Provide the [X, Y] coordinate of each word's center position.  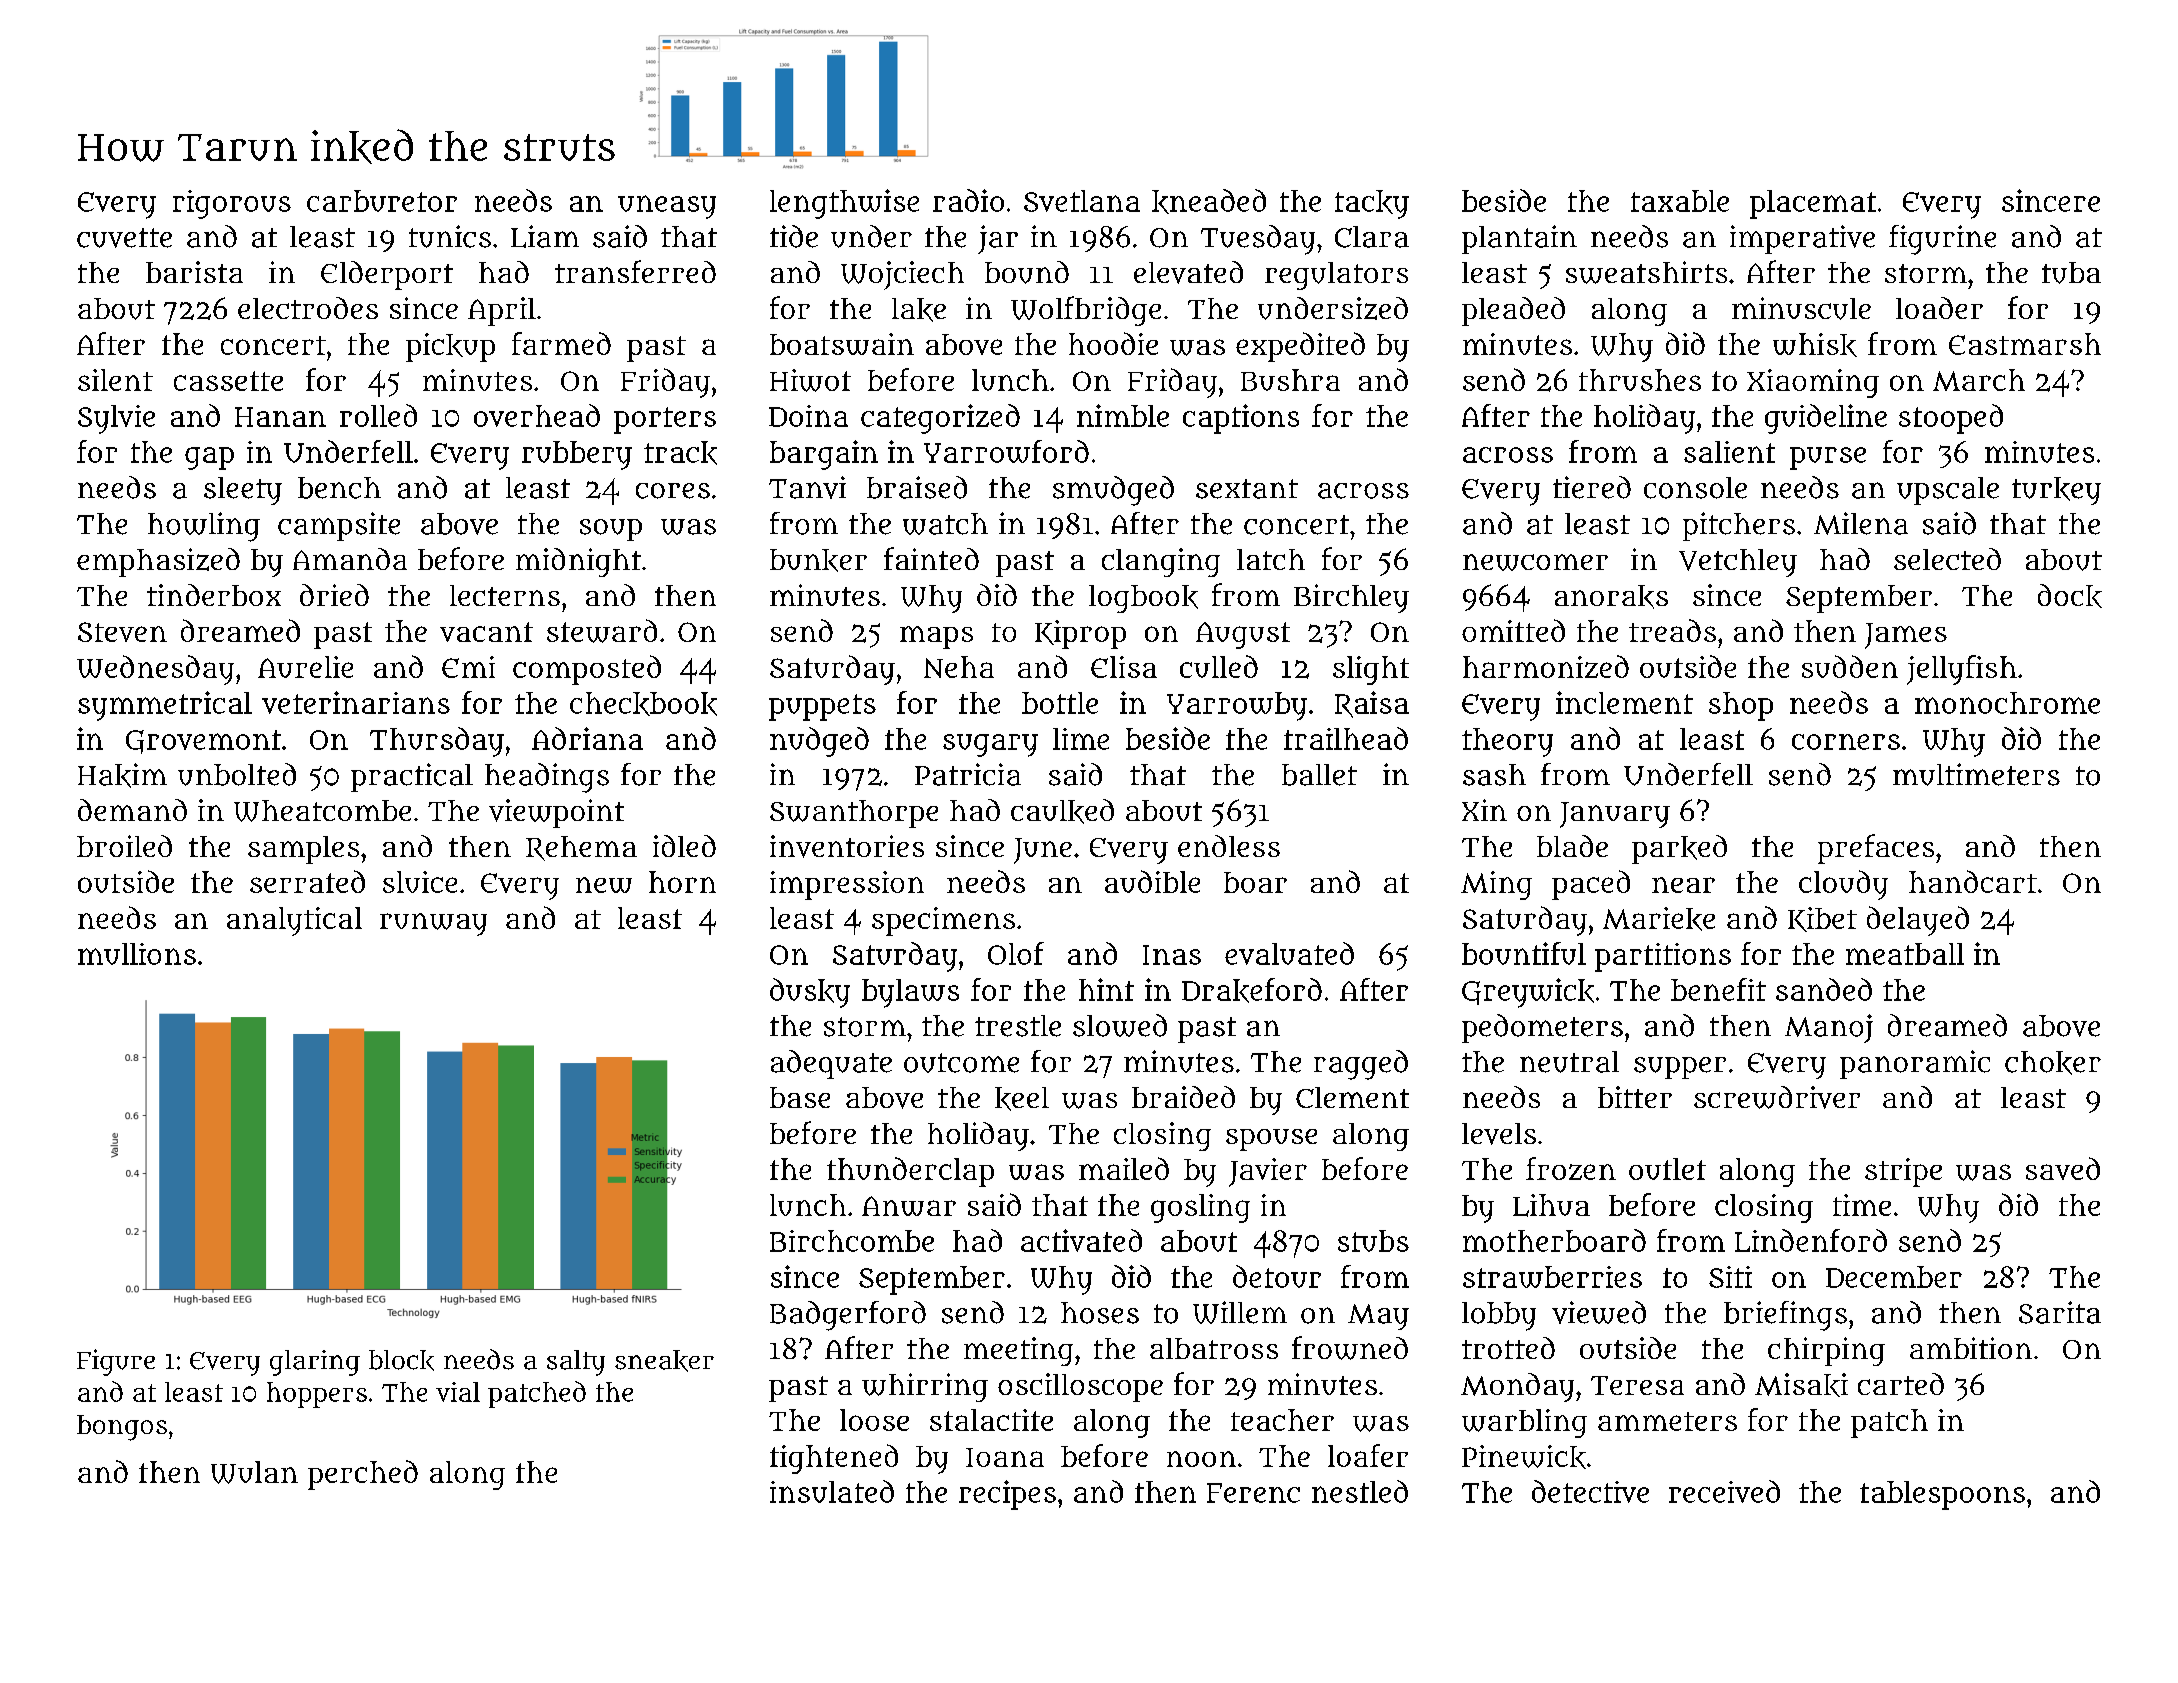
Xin [1484, 810]
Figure [116, 1362]
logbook [1143, 599]
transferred [635, 271]
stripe [1903, 1172]
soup [611, 530]
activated [1081, 1240]
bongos [122, 1428]
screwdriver [1777, 1097]
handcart [1973, 881]
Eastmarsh [2025, 344]
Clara [1372, 237]
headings [547, 778]
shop [1741, 706]
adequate [831, 1064]
